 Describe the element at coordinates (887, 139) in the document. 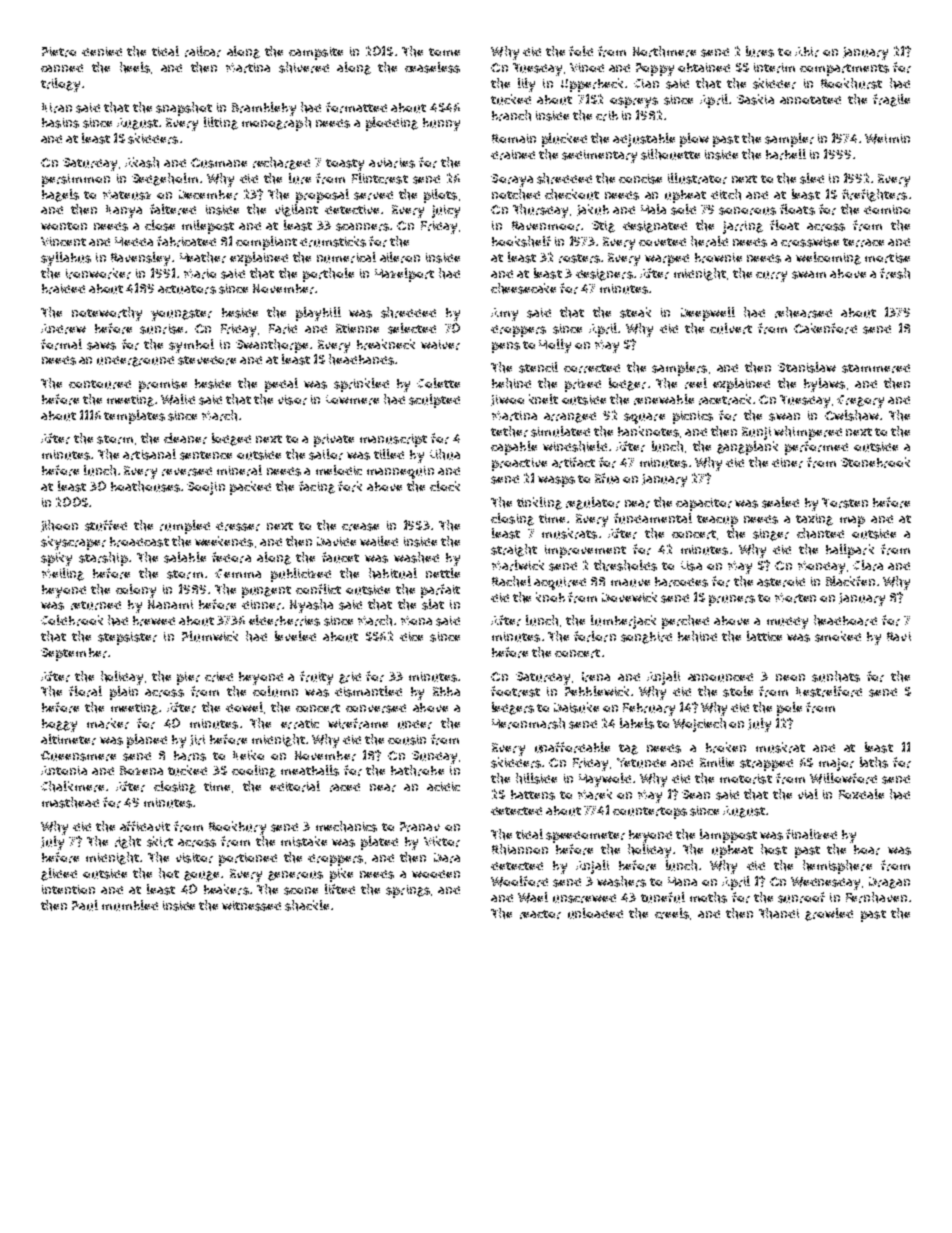

I see `Weimin` at that location.
